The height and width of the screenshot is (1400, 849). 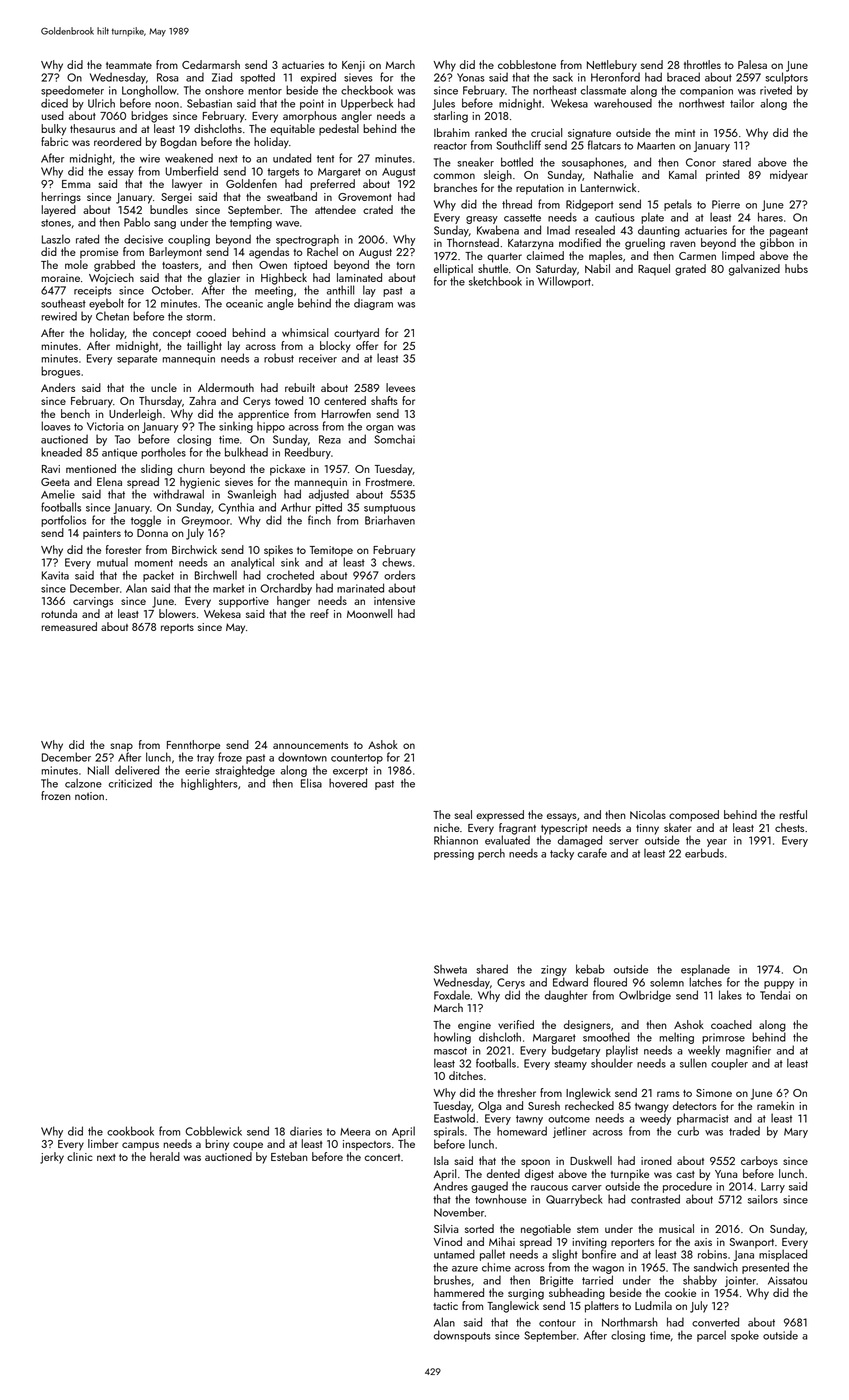 What do you see at coordinates (325, 159) in the screenshot?
I see `tent` at bounding box center [325, 159].
